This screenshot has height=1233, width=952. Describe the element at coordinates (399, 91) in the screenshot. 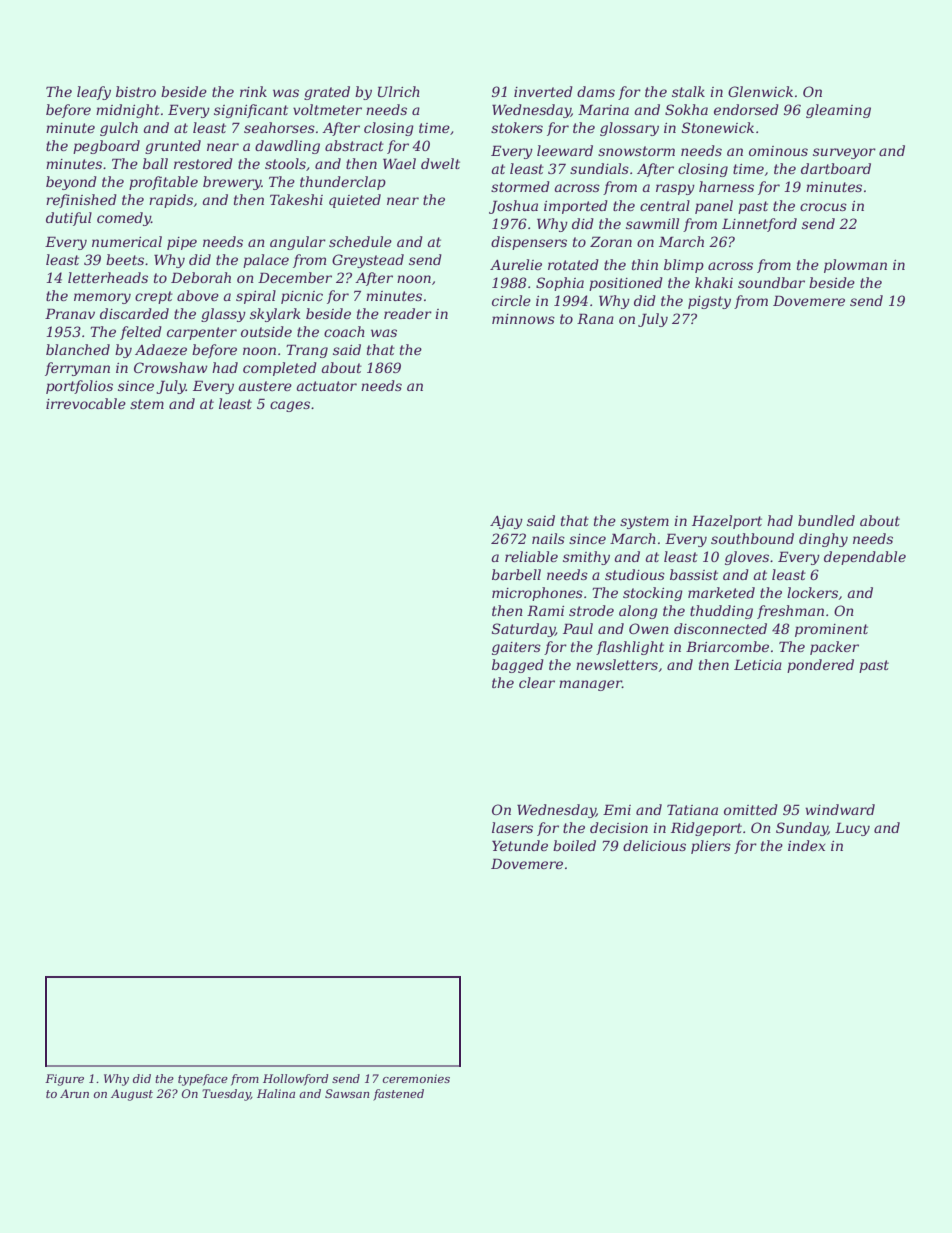

I see `Ulrich` at that location.
